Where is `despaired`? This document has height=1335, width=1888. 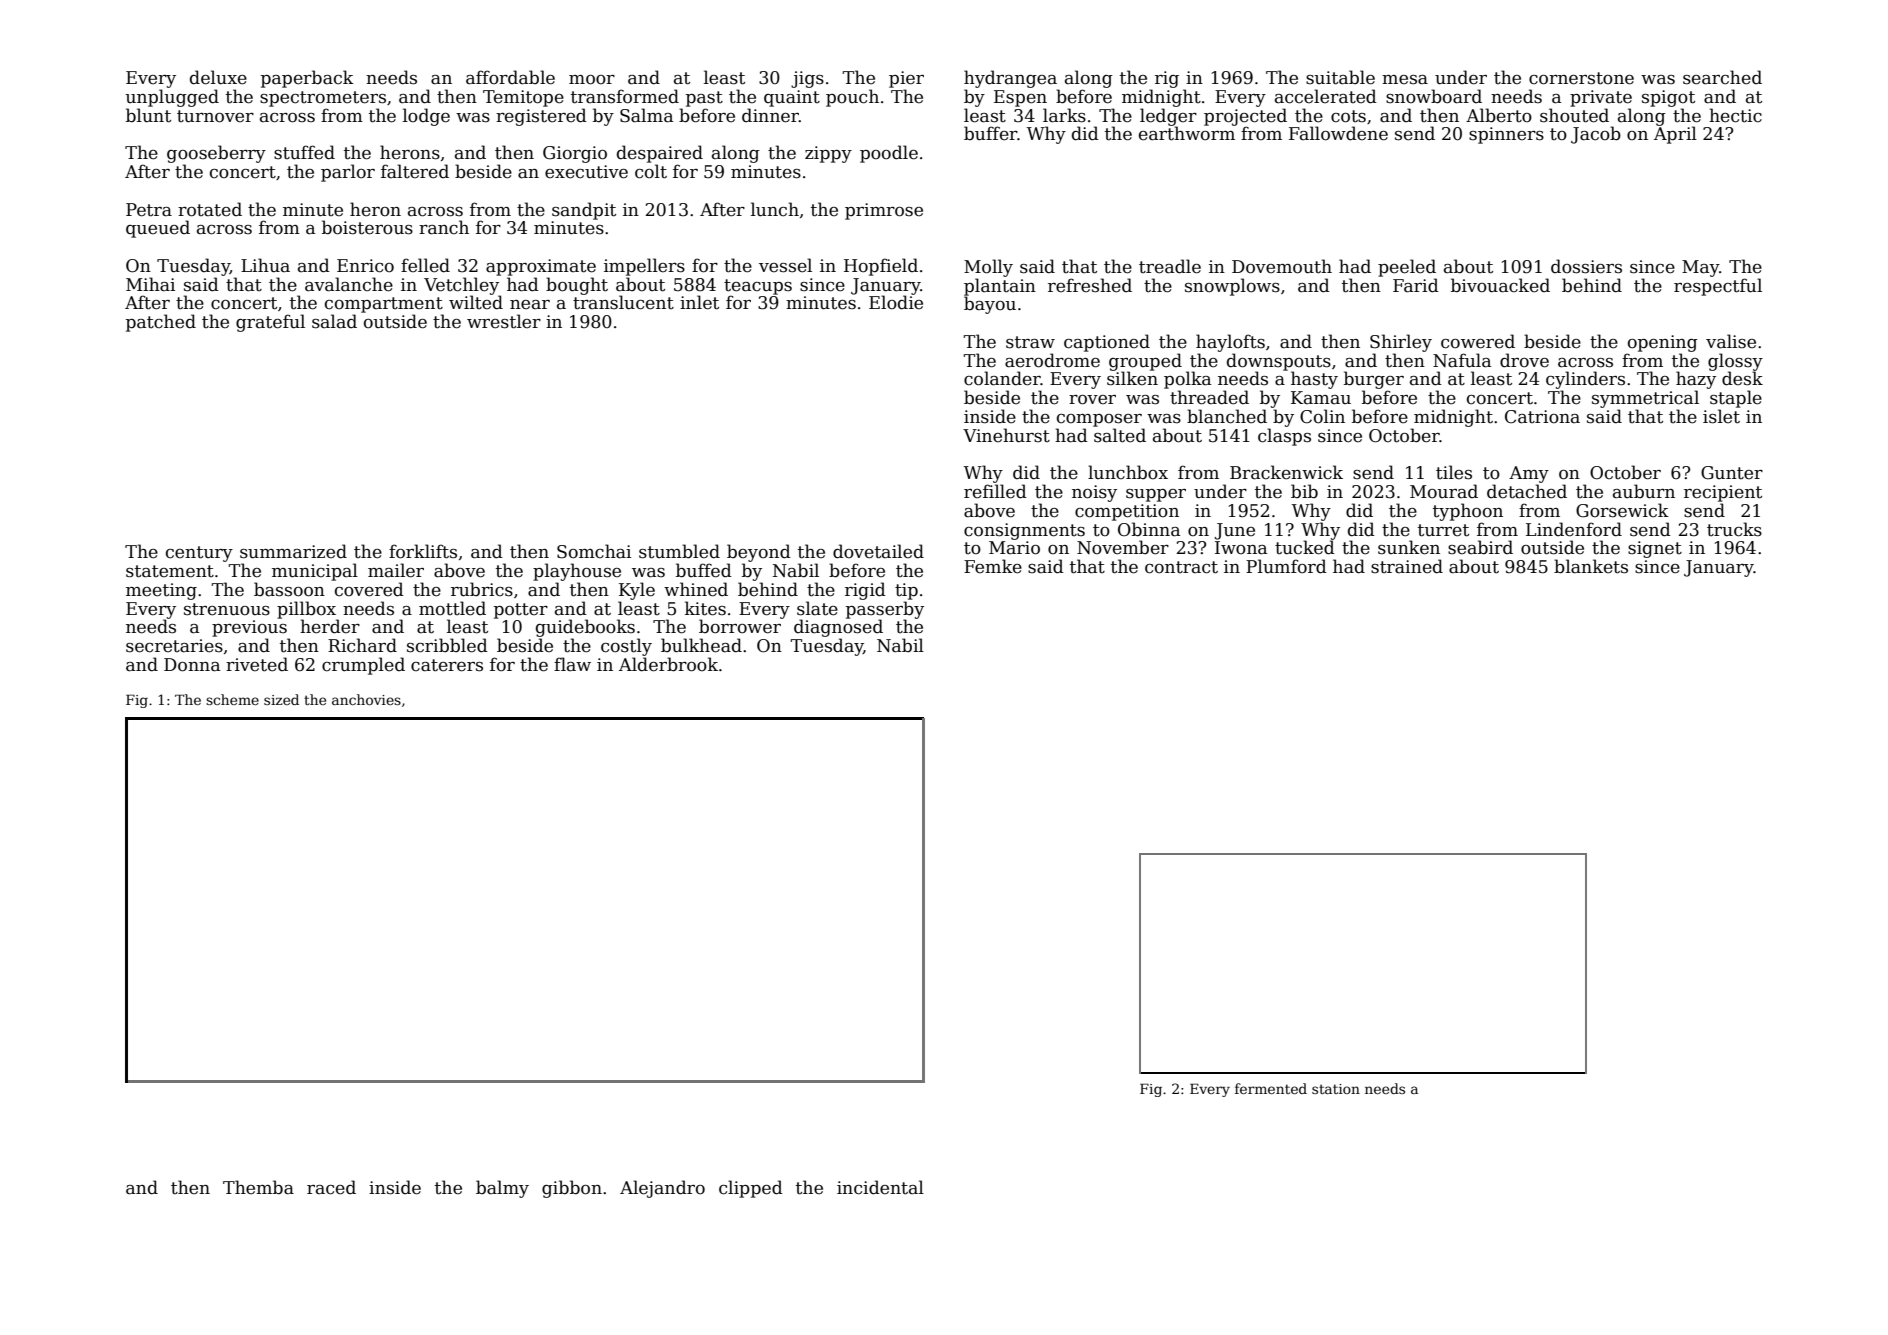
despaired is located at coordinates (660, 154).
